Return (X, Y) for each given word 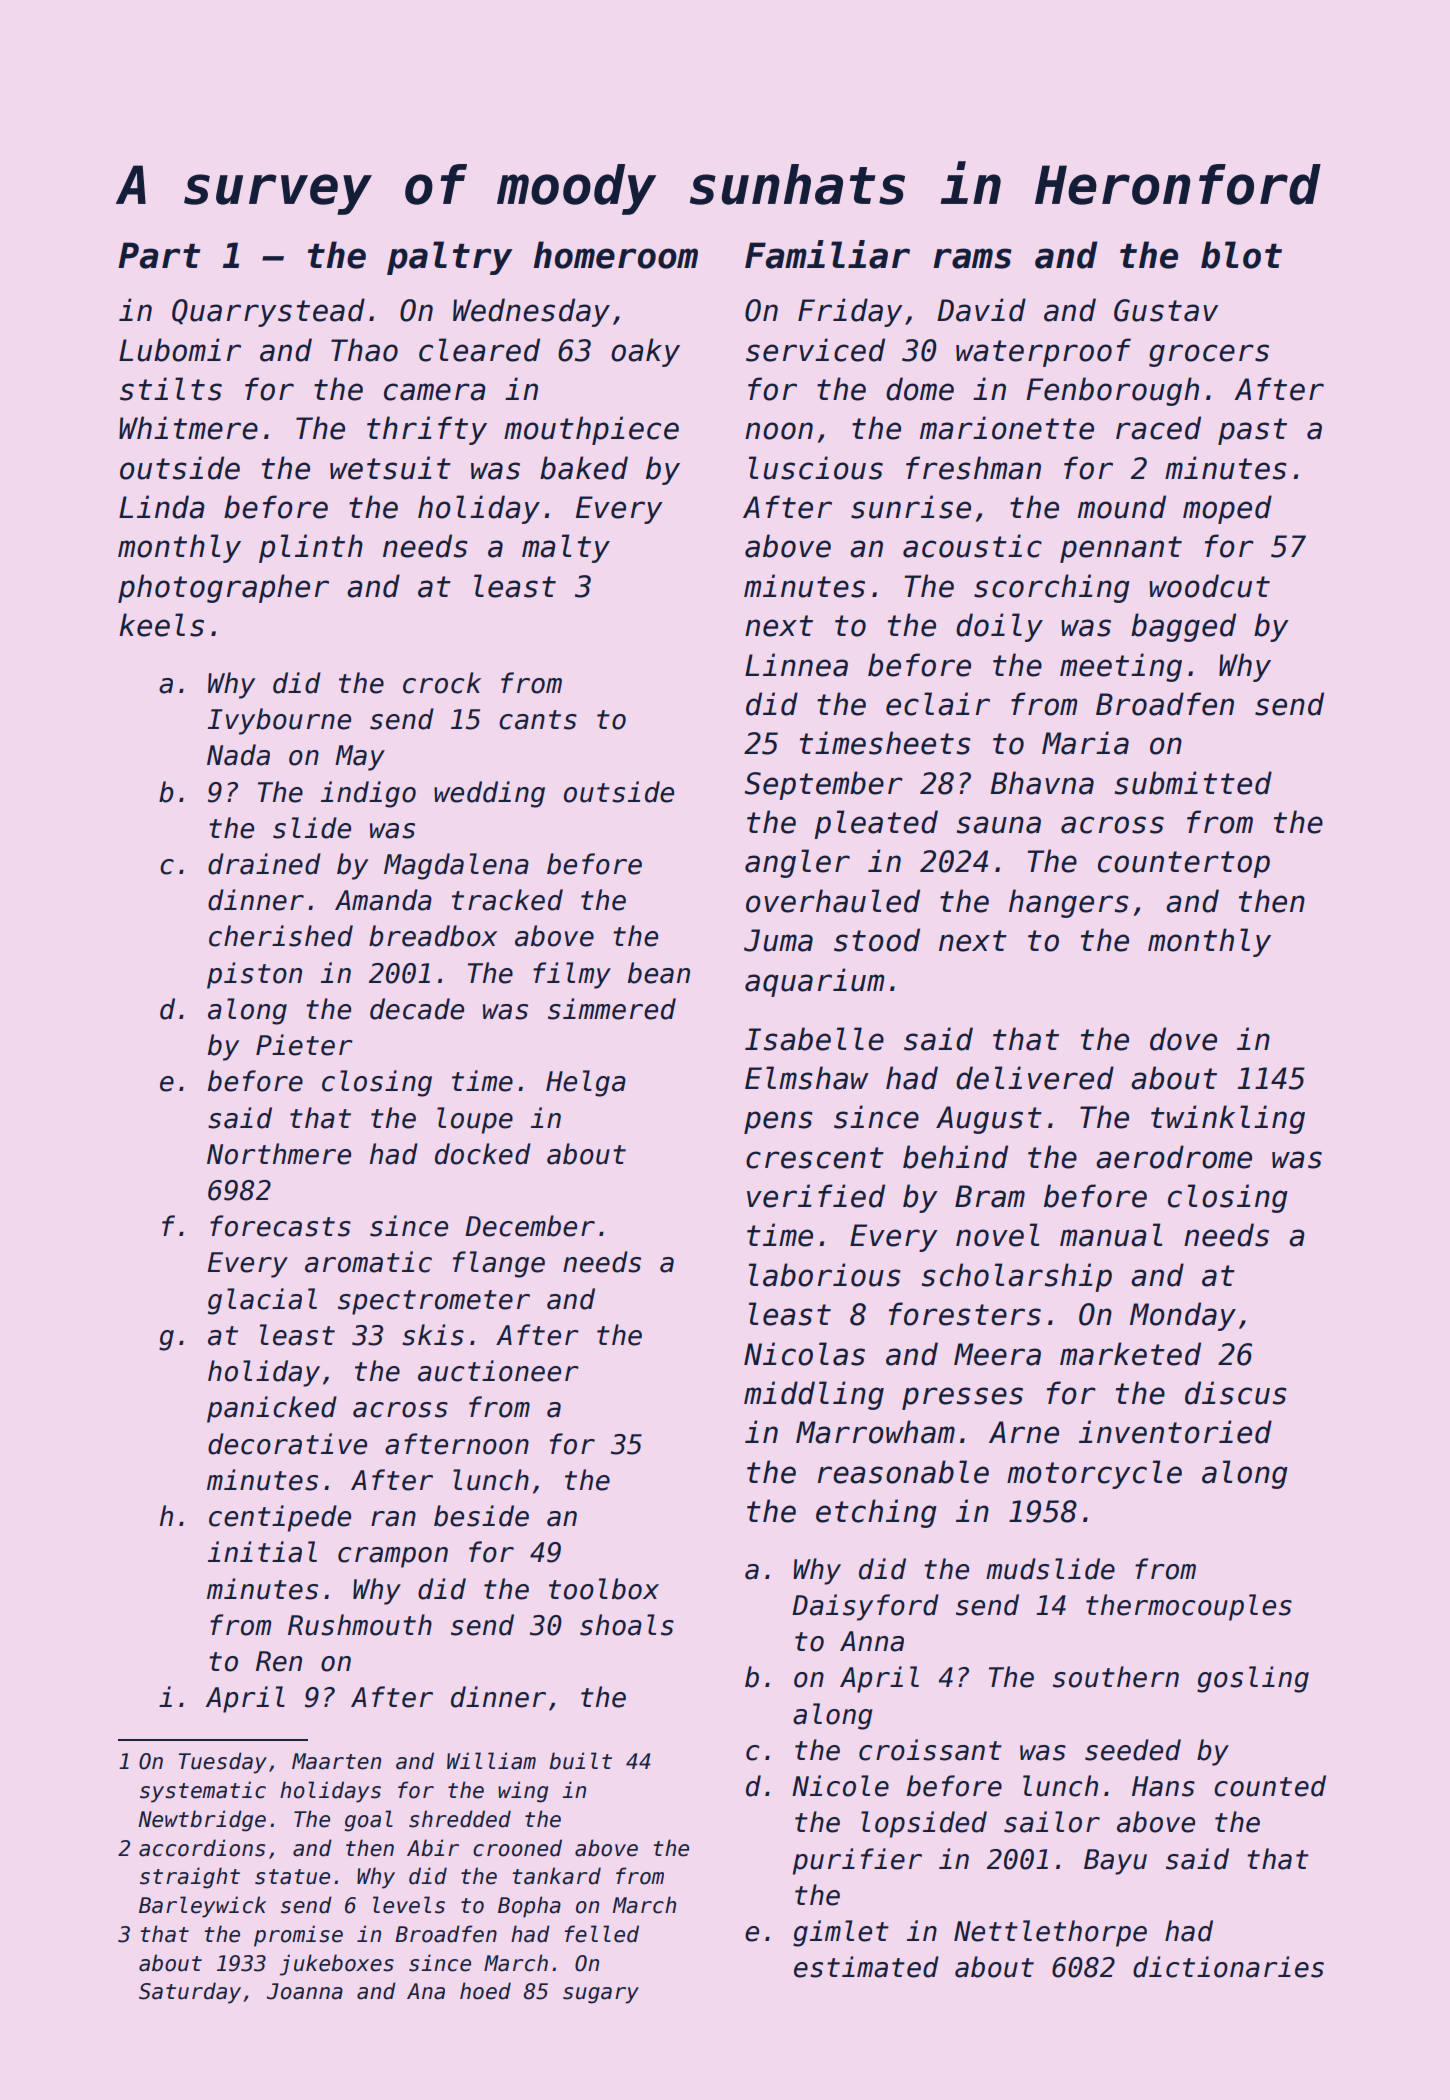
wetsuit (390, 468)
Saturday (190, 1993)
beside (481, 1516)
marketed (1130, 1354)
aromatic (368, 1262)
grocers (1209, 355)
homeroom (615, 255)
